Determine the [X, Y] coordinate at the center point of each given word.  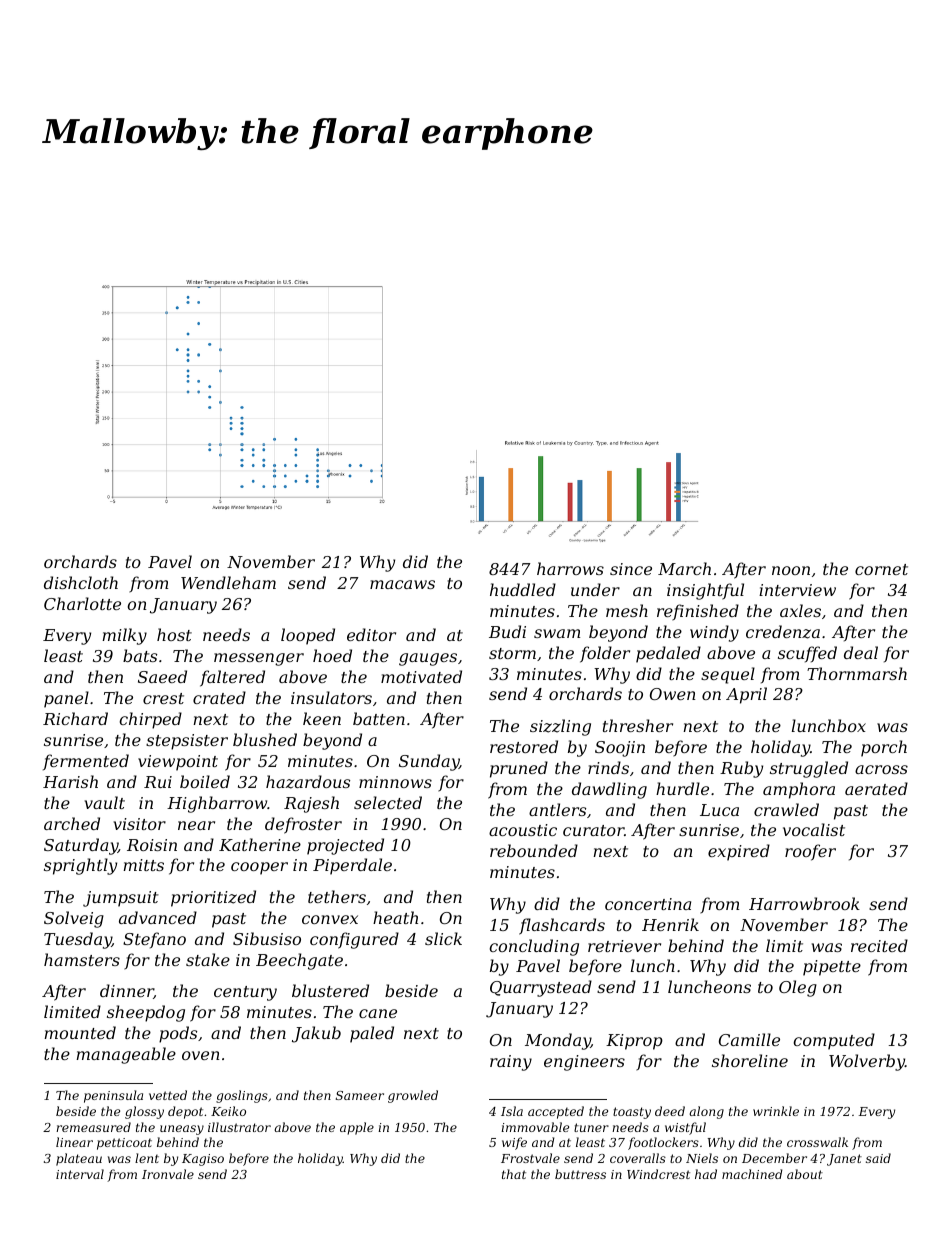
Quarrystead [541, 988]
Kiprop [634, 1042]
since [631, 569]
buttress [580, 1174]
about [805, 1174]
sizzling [560, 727]
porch [884, 748]
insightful [705, 591]
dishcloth [81, 582]
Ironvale [168, 1174]
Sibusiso [267, 938]
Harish [70, 781]
